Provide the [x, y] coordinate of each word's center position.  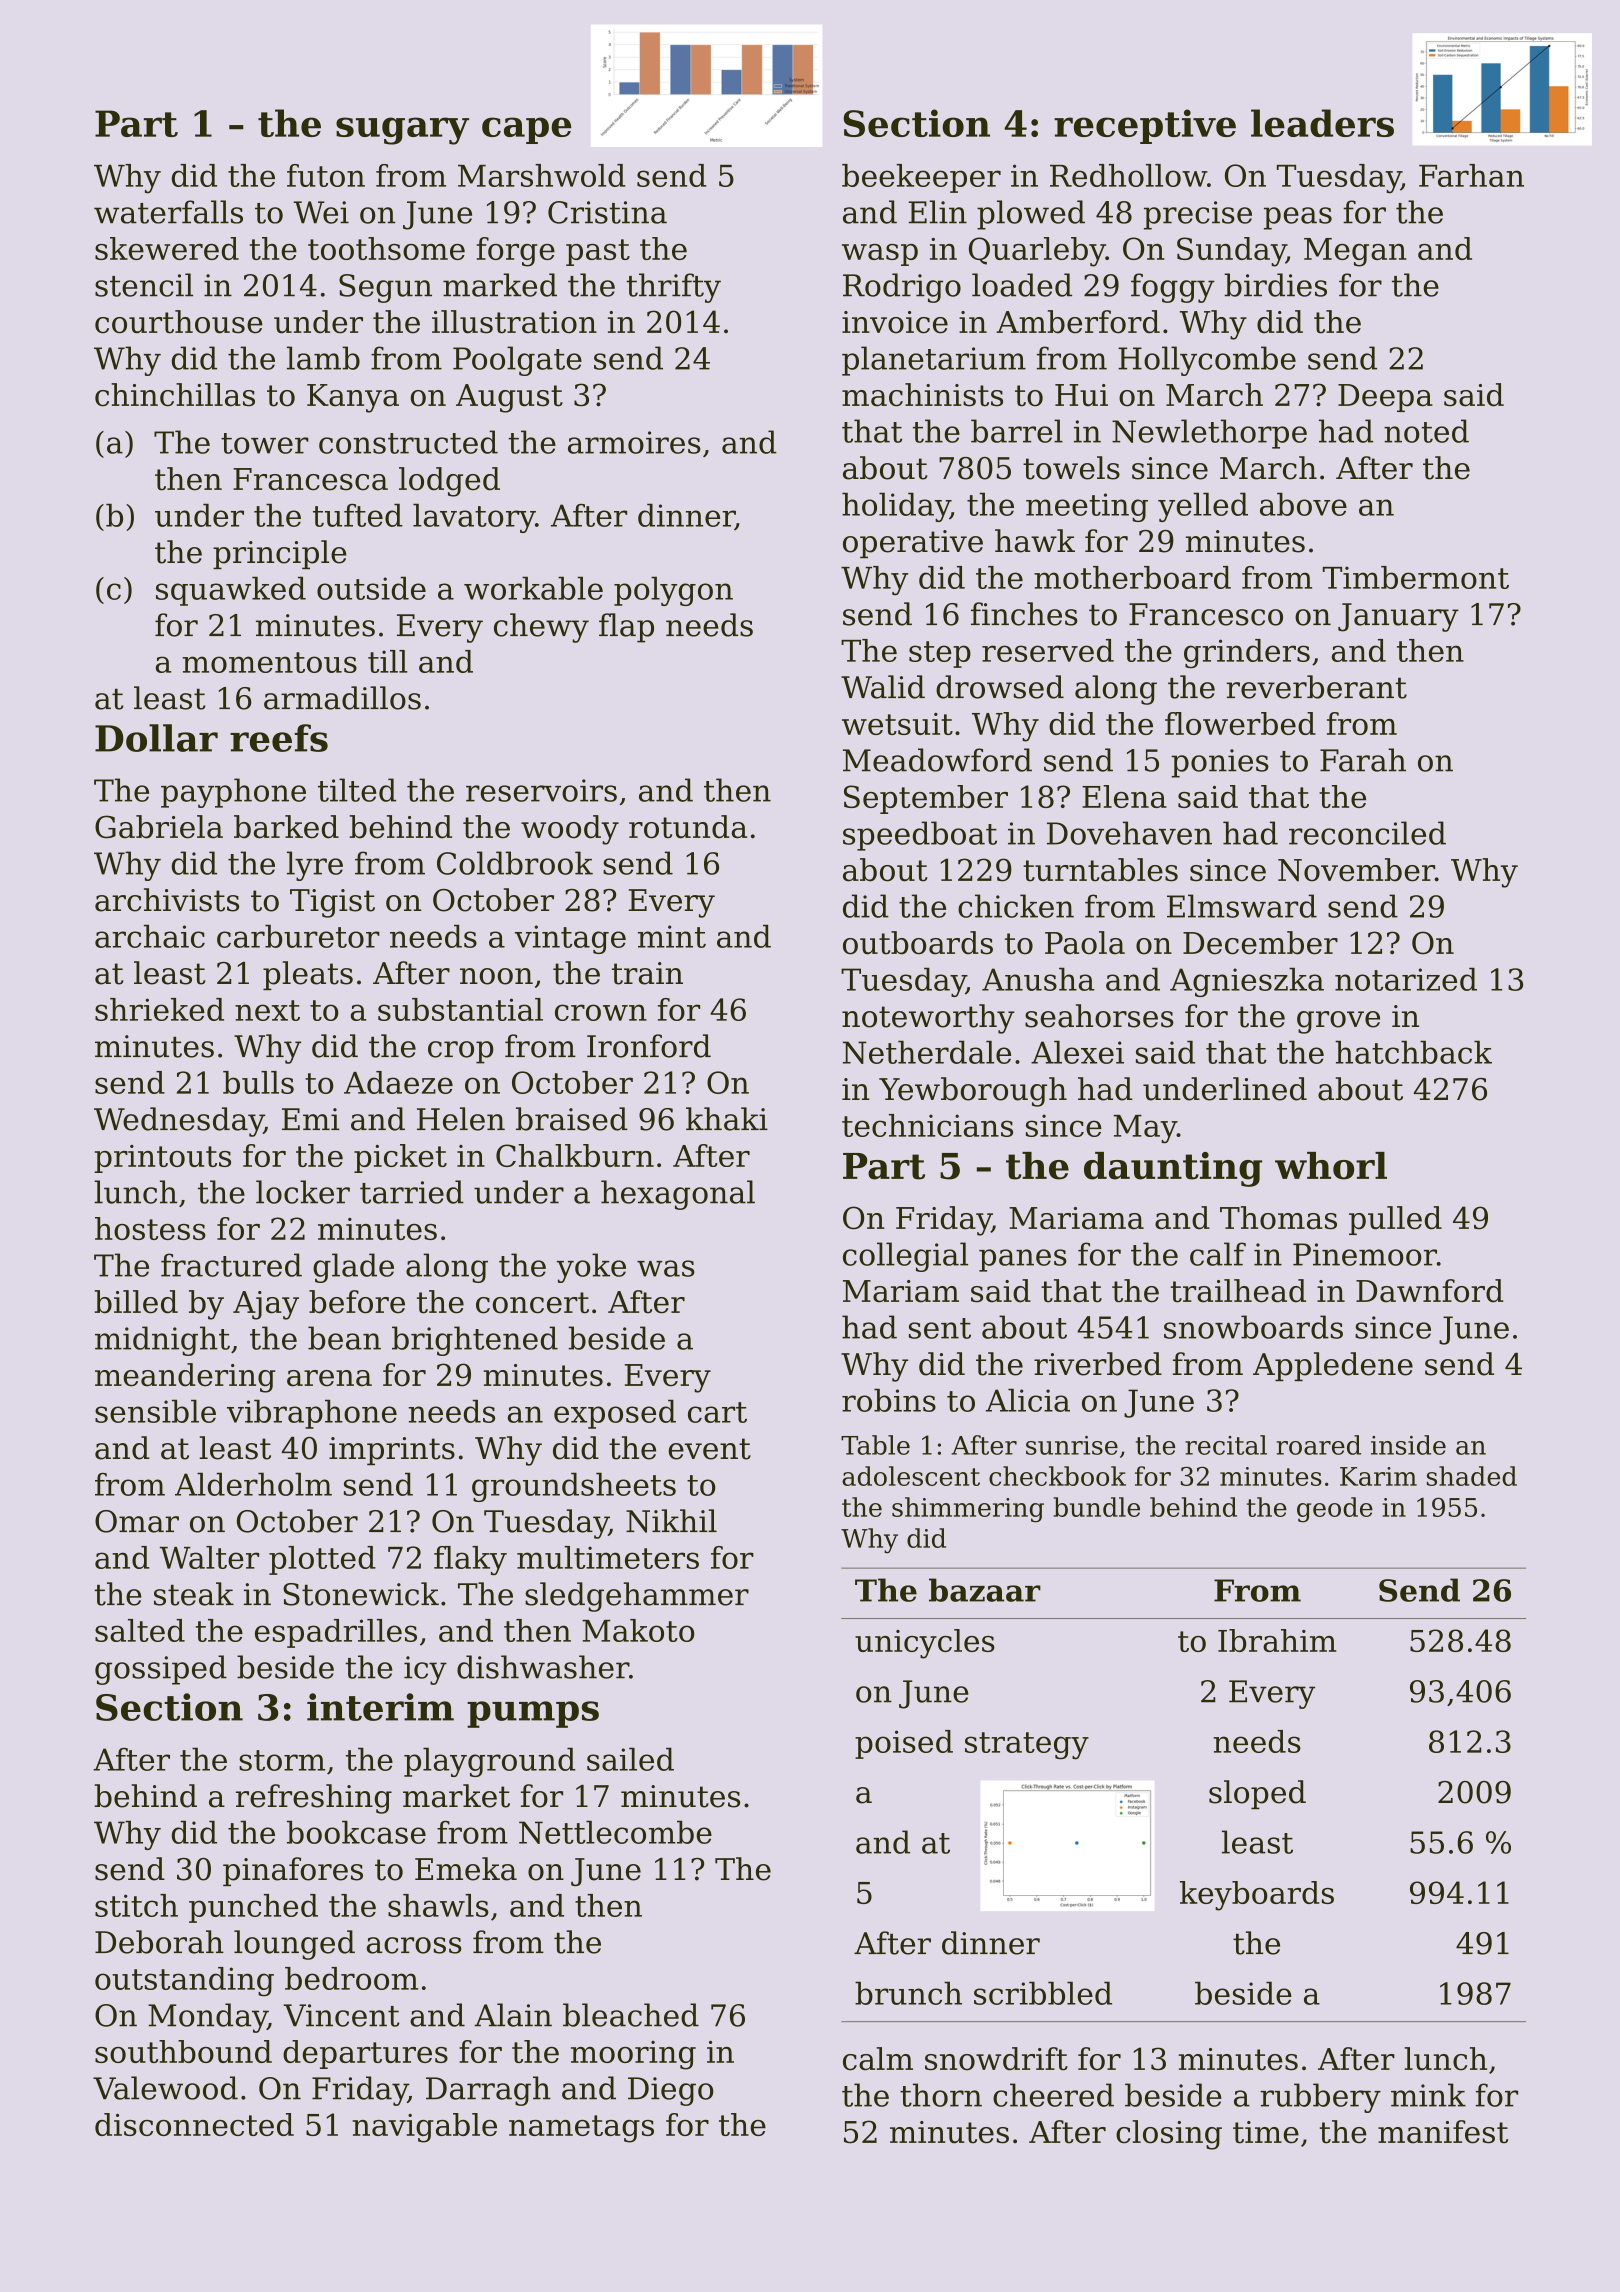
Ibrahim [1277, 1640]
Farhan [1471, 175]
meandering [185, 1378]
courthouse [179, 322]
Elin [938, 211]
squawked [231, 591]
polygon [673, 591]
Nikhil [671, 1521]
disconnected [194, 2124]
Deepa [1385, 398]
